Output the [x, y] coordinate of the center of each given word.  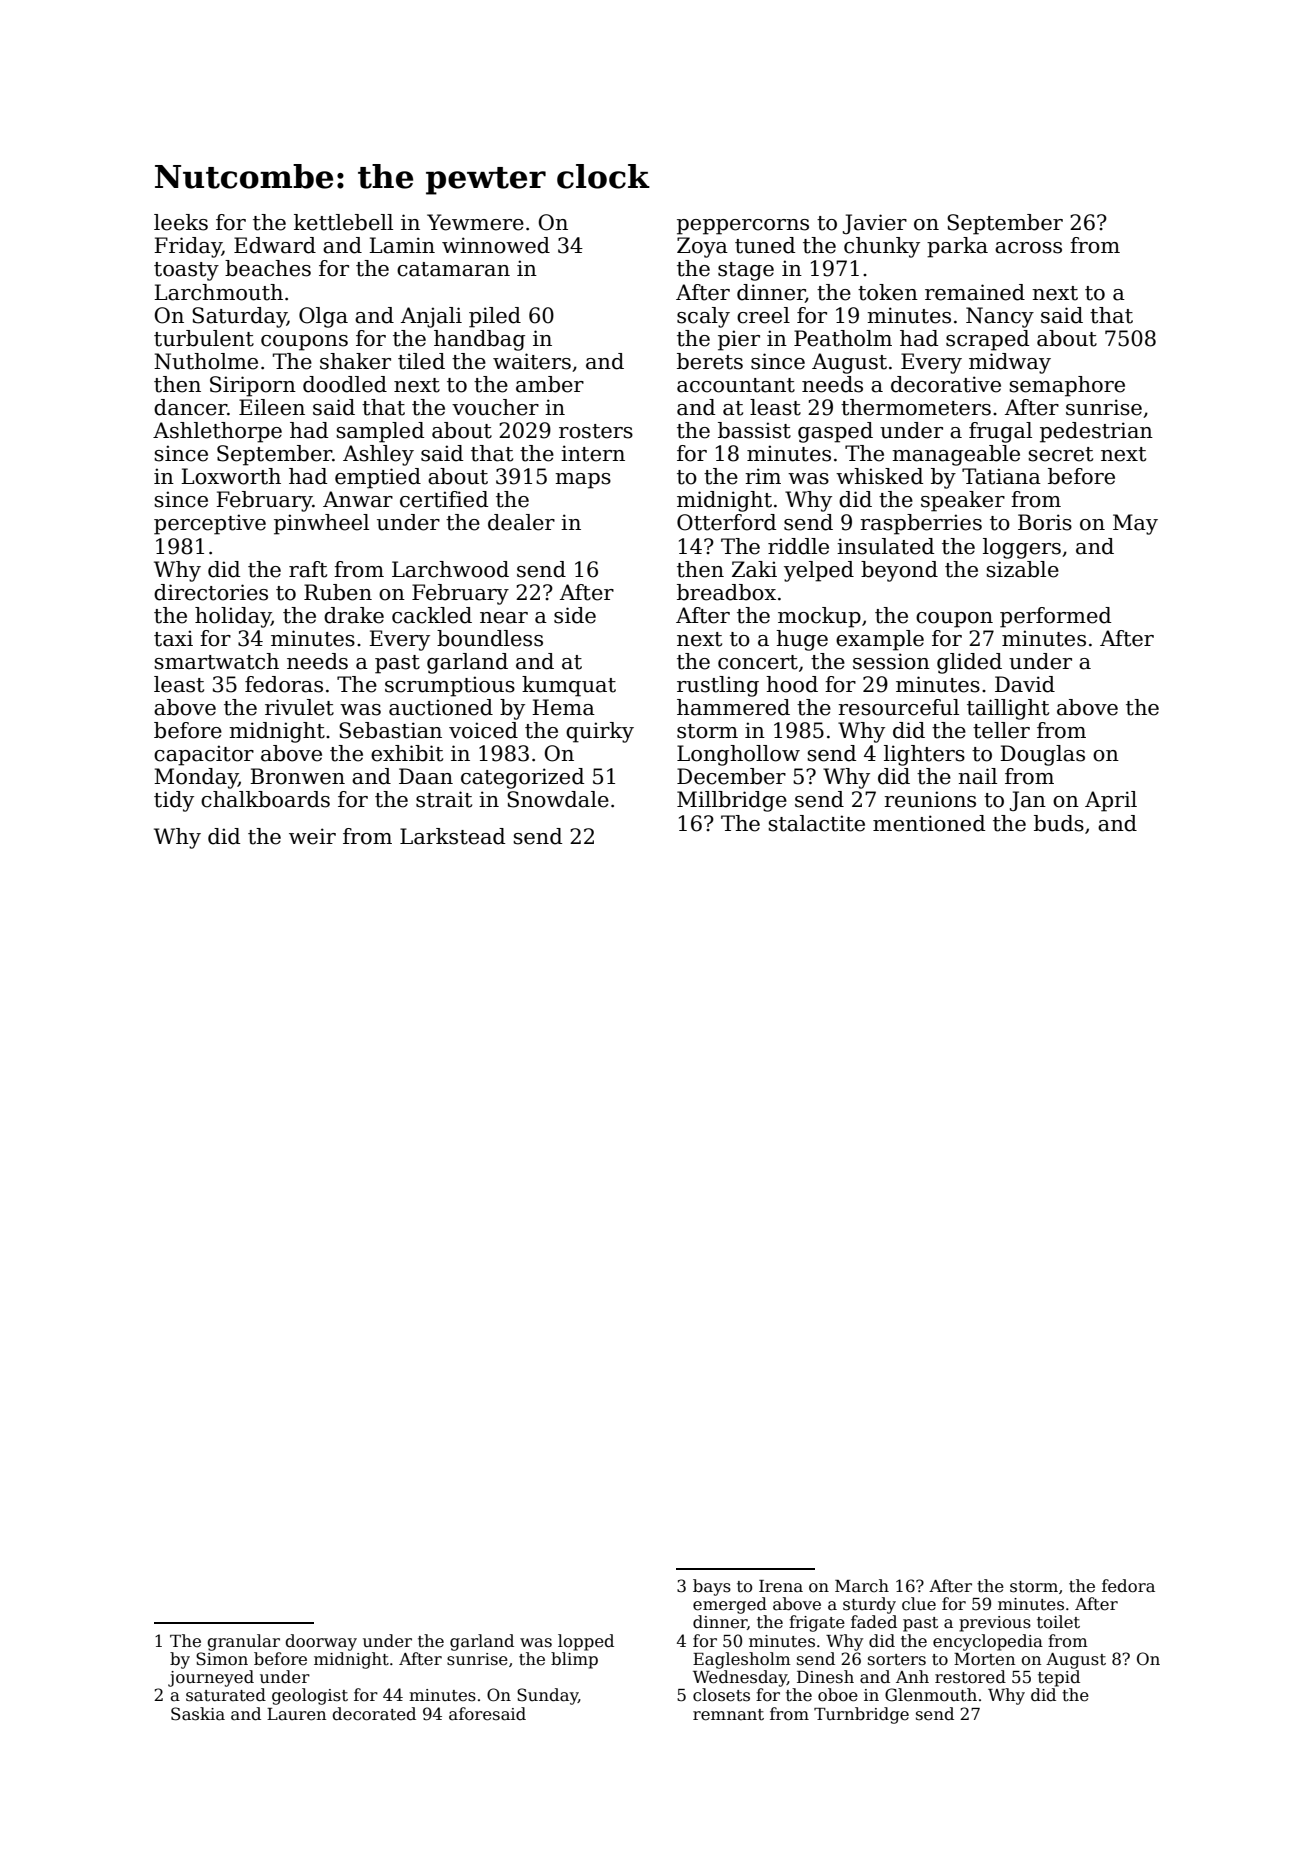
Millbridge [732, 801]
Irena [781, 1586]
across [1028, 248]
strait [444, 799]
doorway [321, 1642]
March [862, 1586]
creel [763, 315]
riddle [798, 546]
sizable [1022, 569]
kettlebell [343, 222]
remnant [728, 1715]
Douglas [1042, 755]
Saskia [198, 1714]
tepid [1059, 1678]
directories [211, 592]
